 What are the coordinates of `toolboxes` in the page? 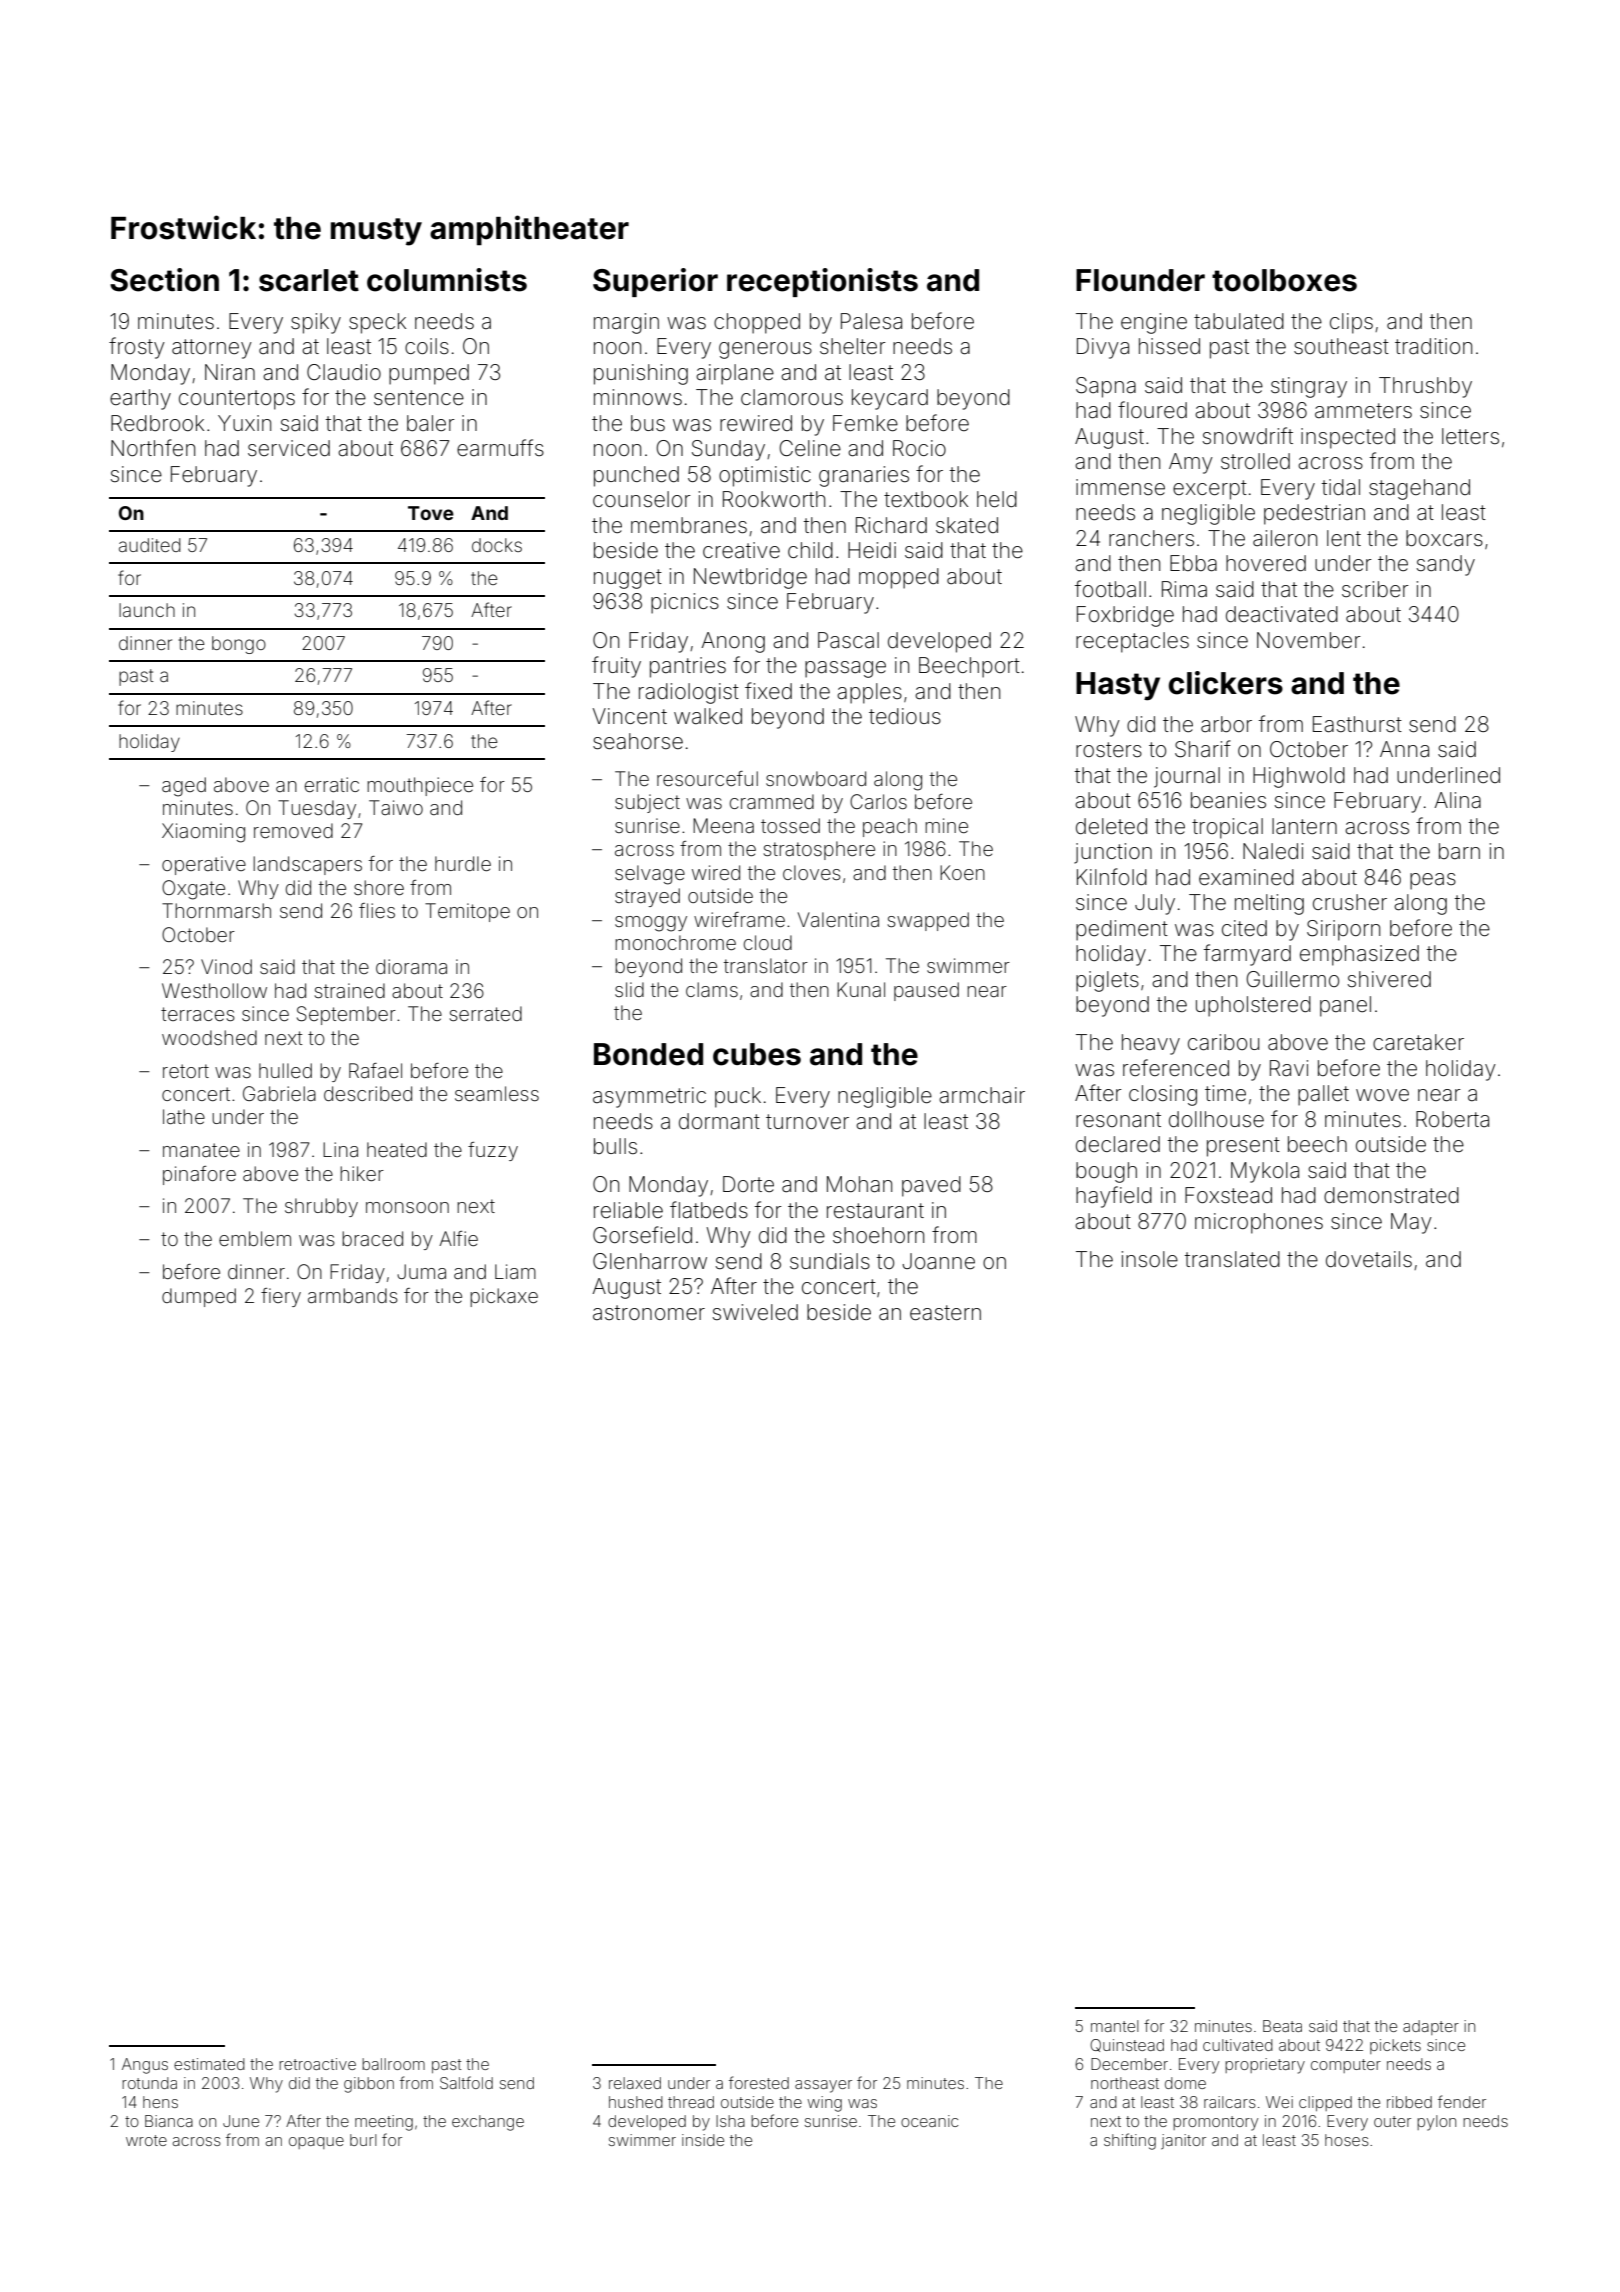 It's located at (1284, 280).
